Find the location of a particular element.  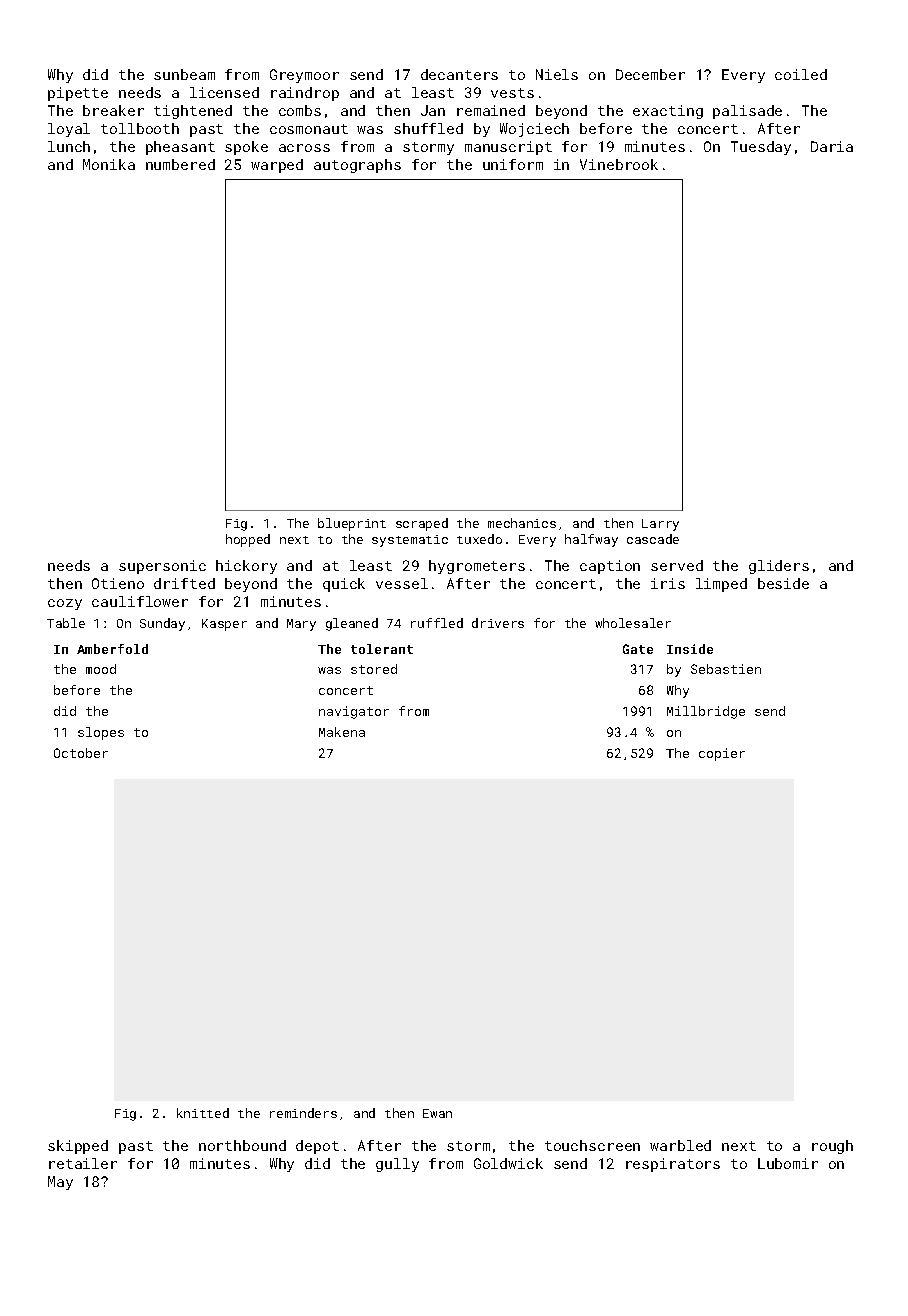

Larry is located at coordinates (660, 525).
